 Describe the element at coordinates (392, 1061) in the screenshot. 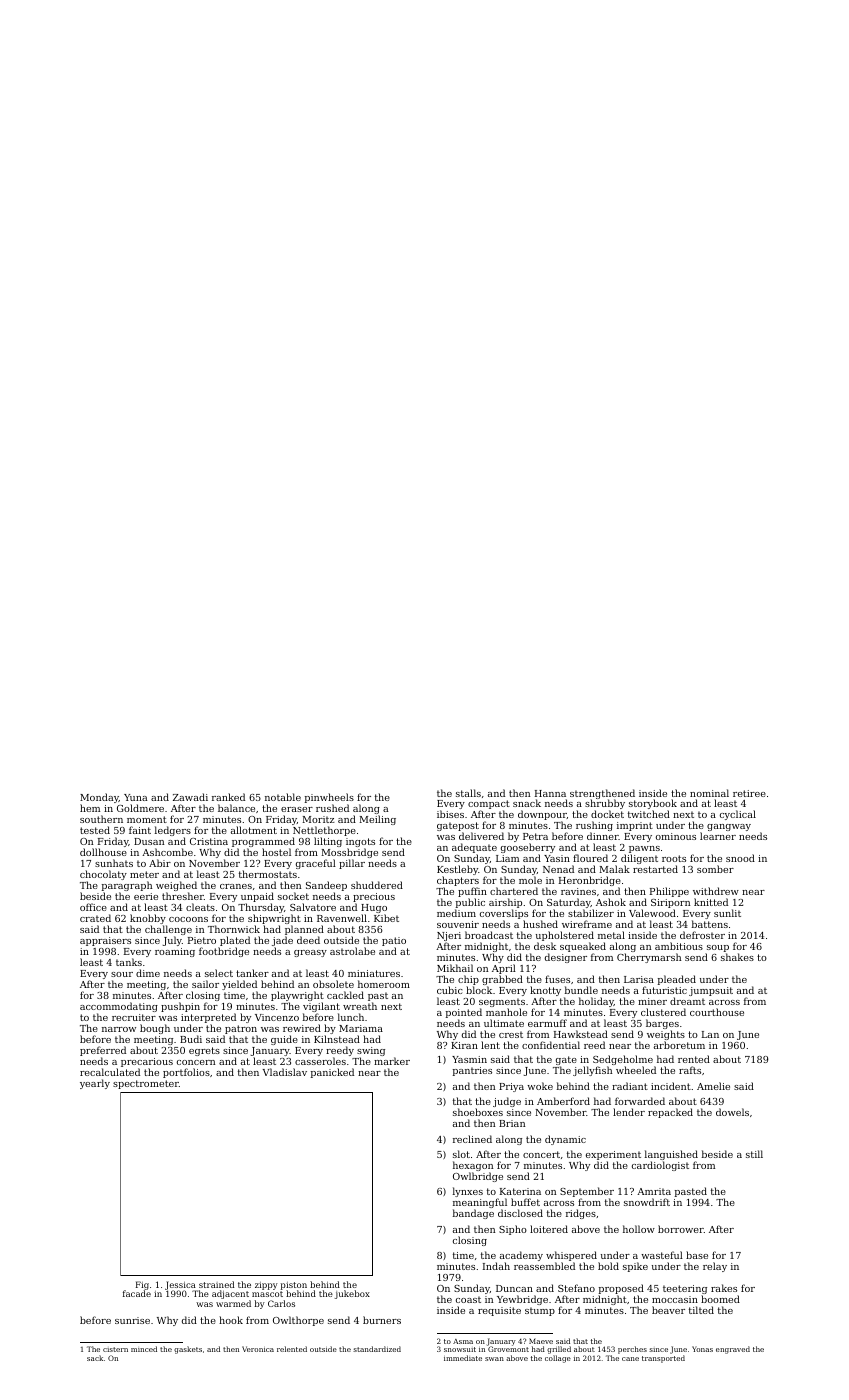

I see `marker` at that location.
